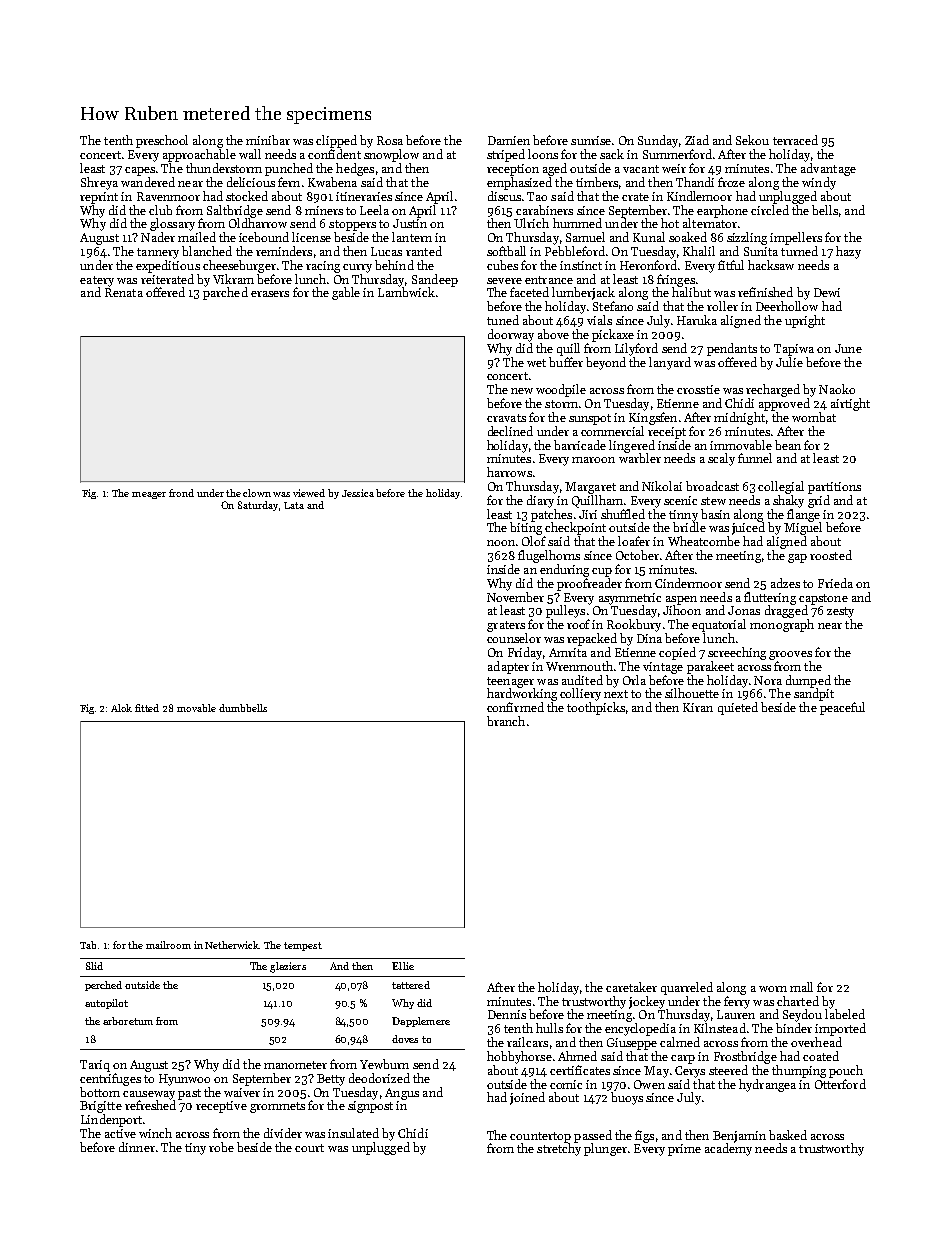  What do you see at coordinates (162, 141) in the page?
I see `preschool` at bounding box center [162, 141].
